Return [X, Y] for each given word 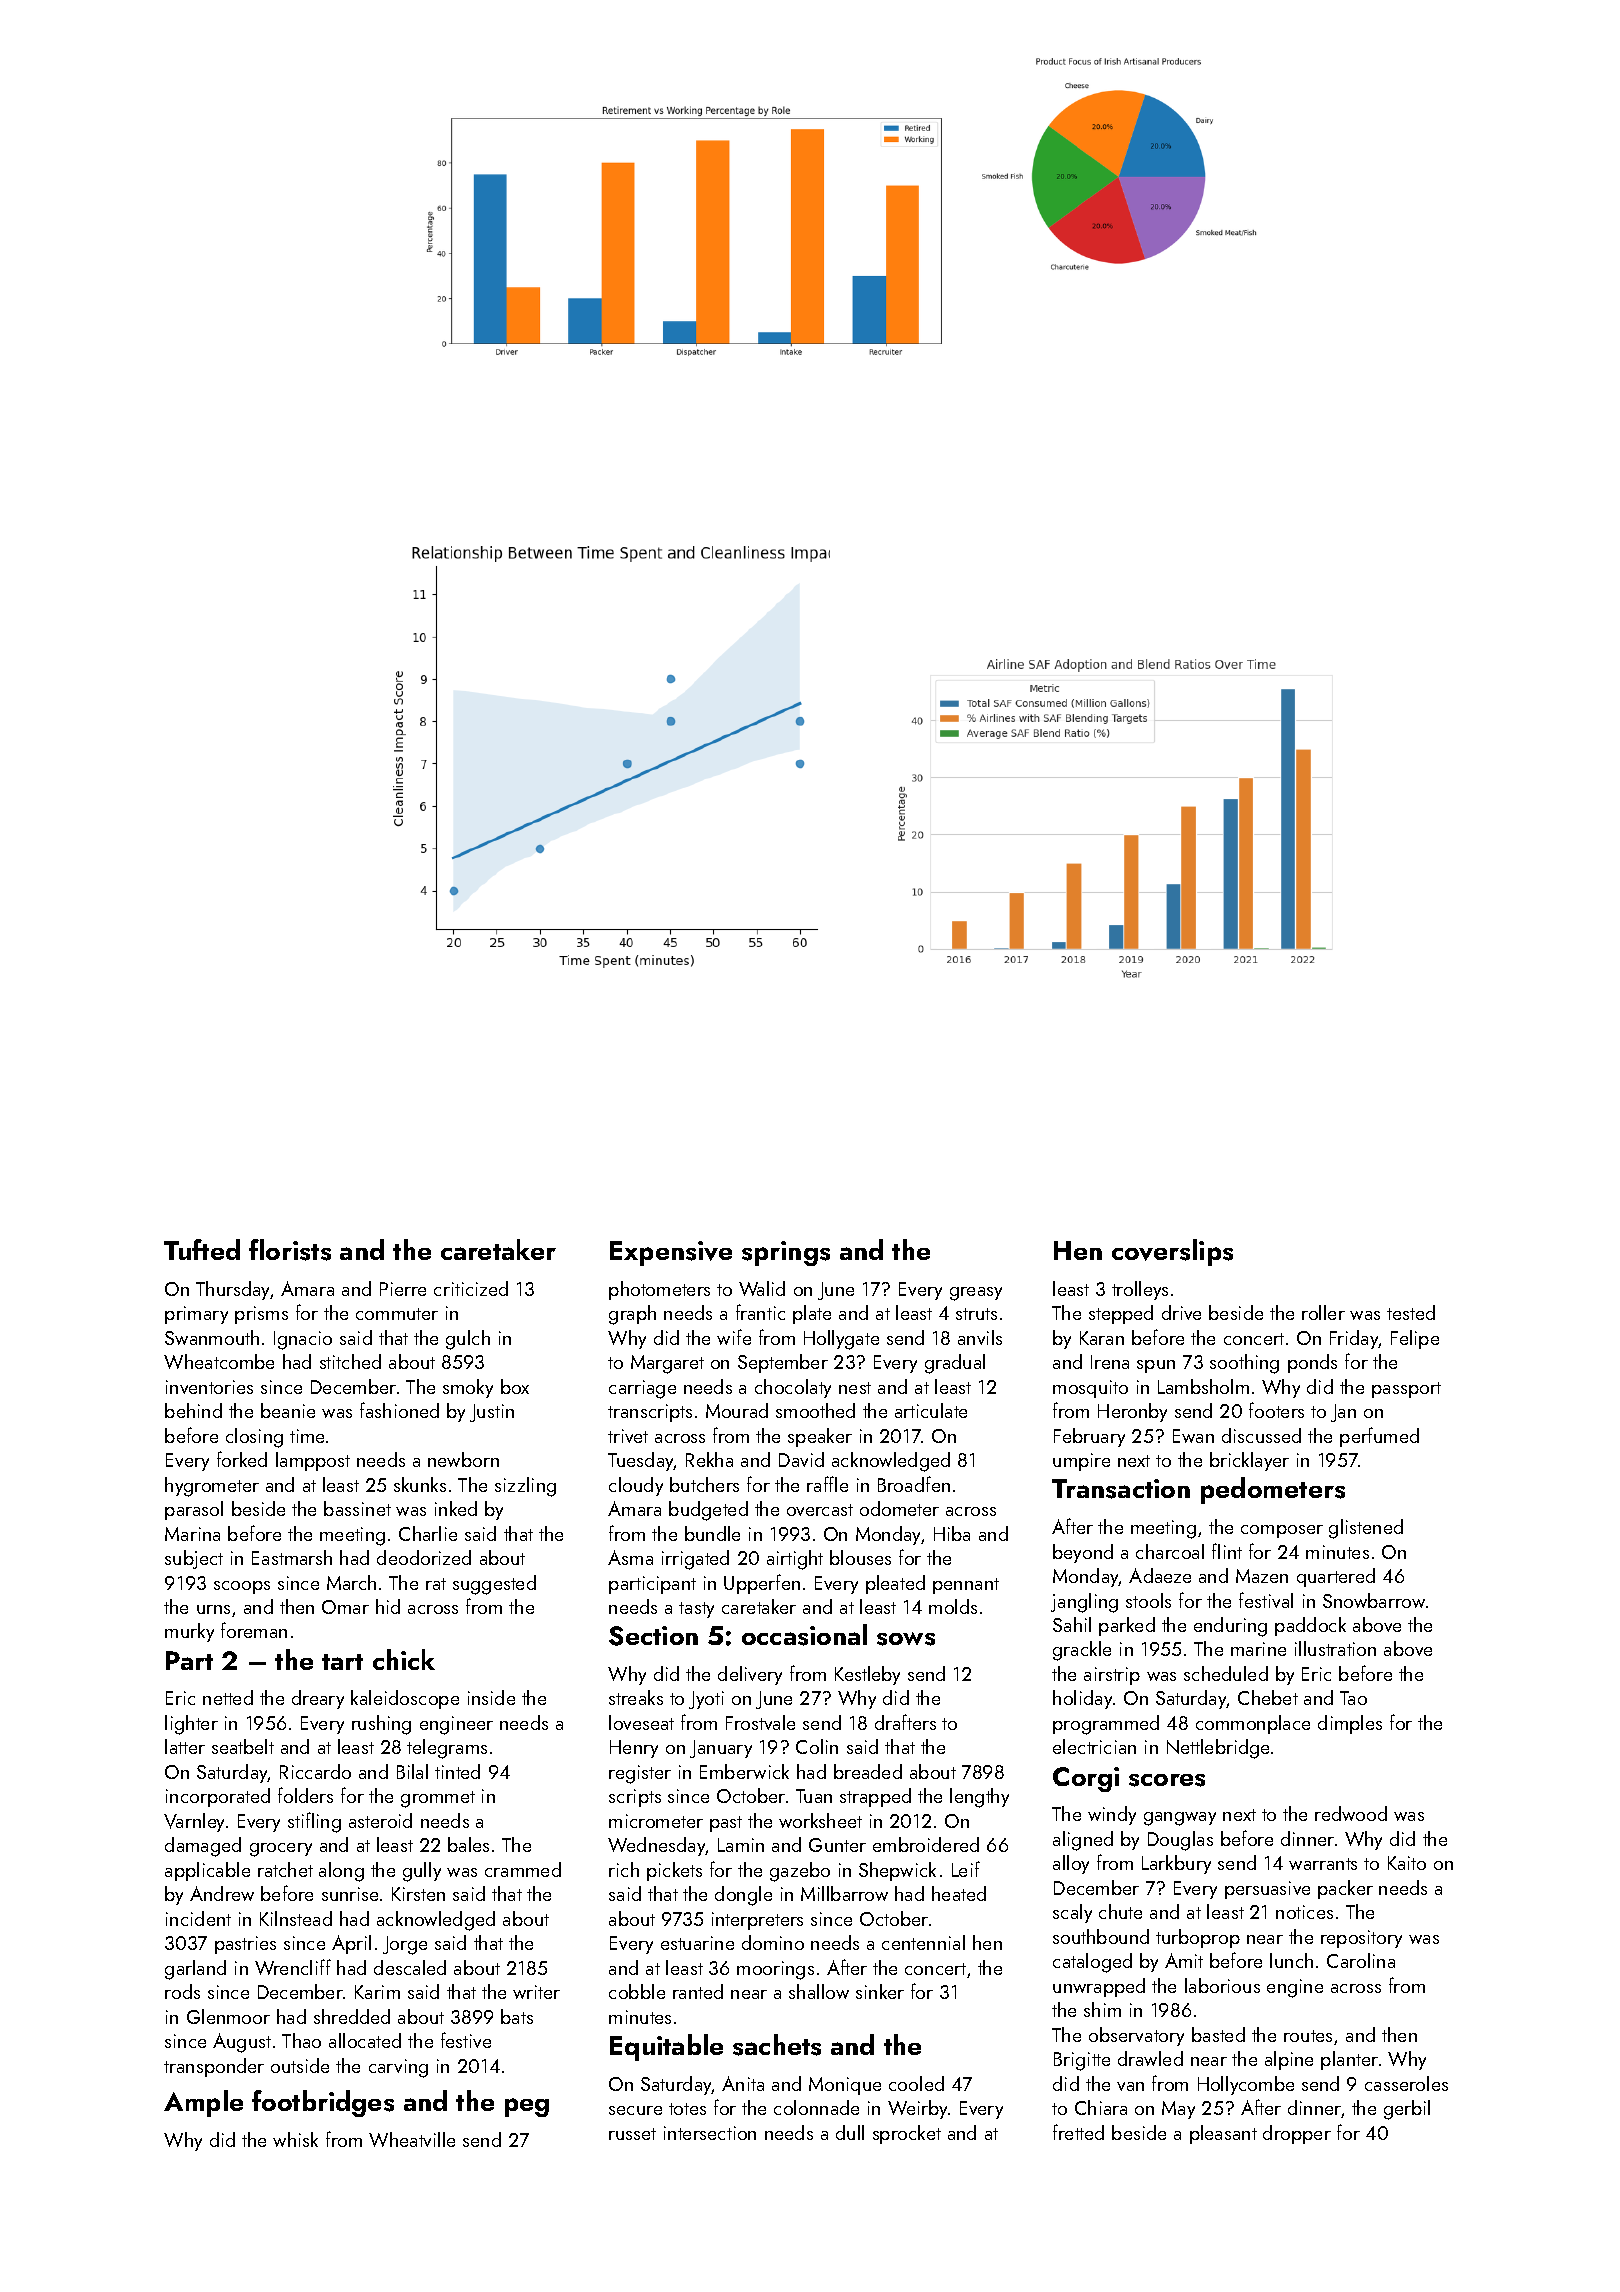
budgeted [708, 1511]
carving [398, 2068]
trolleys [1140, 1290]
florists [290, 1250]
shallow [819, 1991]
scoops [242, 1587]
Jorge [405, 1945]
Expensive [671, 1253]
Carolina [1361, 1960]
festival [1266, 1600]
